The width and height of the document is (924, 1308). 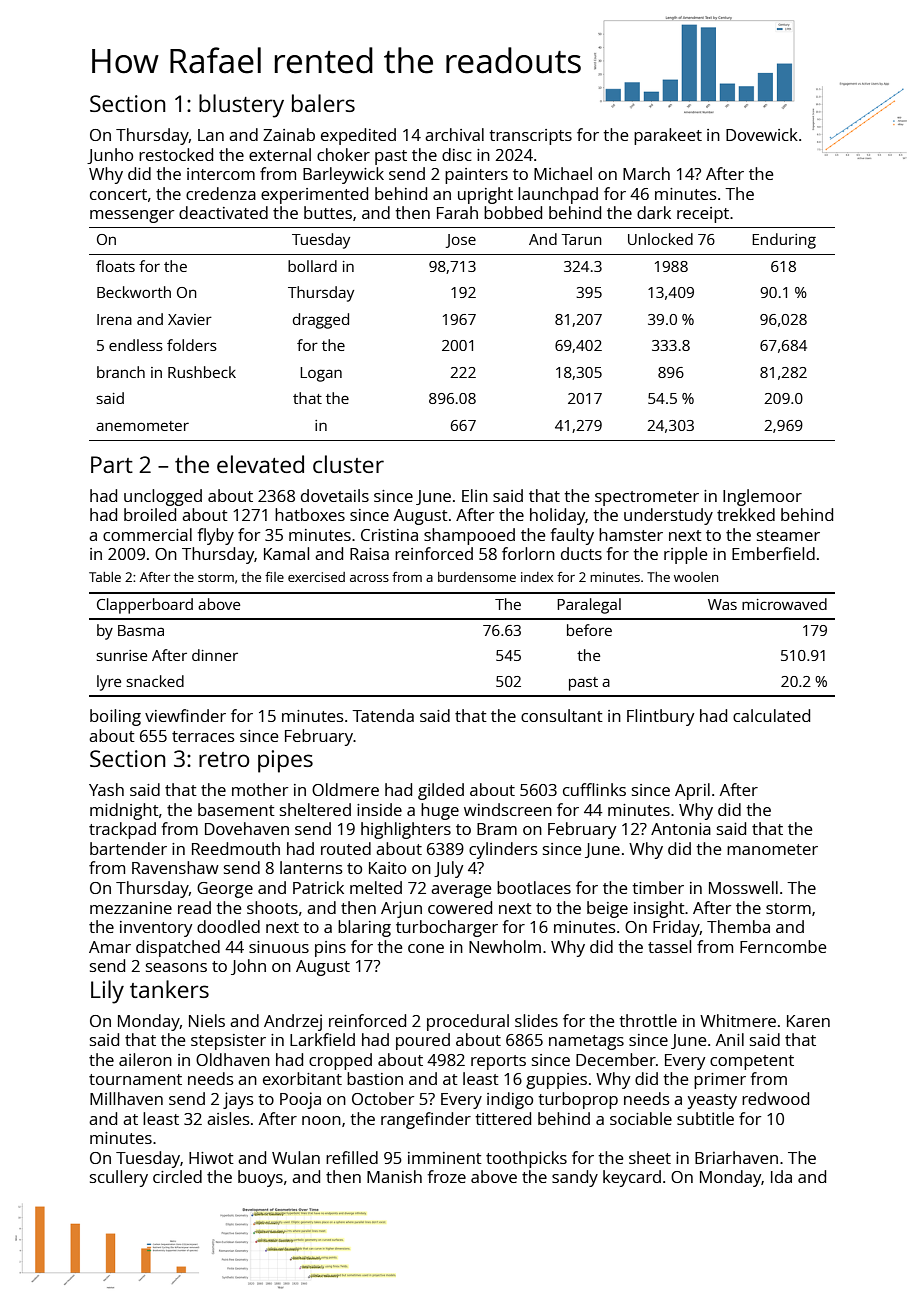 What do you see at coordinates (660, 239) in the document?
I see `Unlocked` at bounding box center [660, 239].
